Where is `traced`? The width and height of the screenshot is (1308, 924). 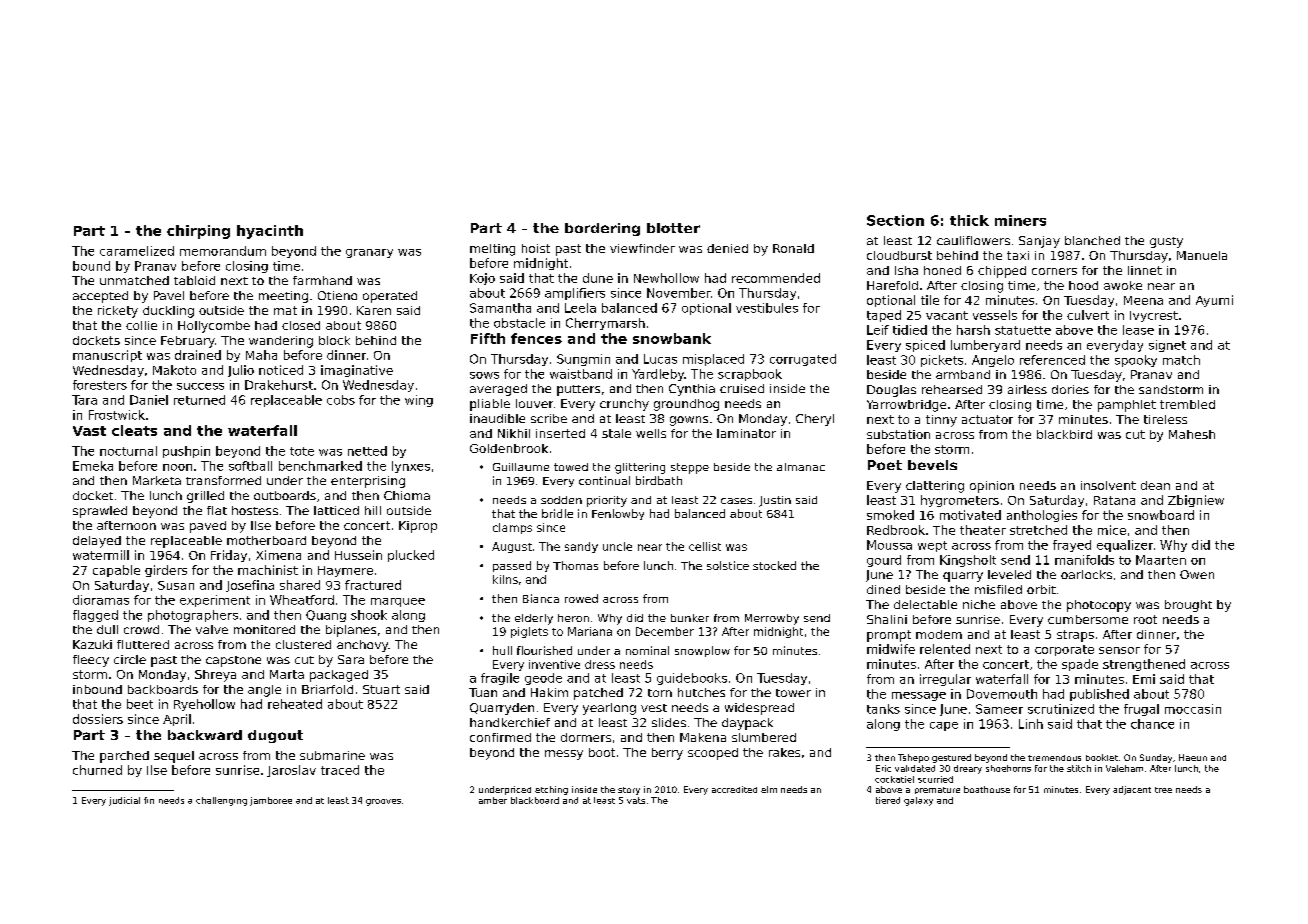 traced is located at coordinates (340, 770).
